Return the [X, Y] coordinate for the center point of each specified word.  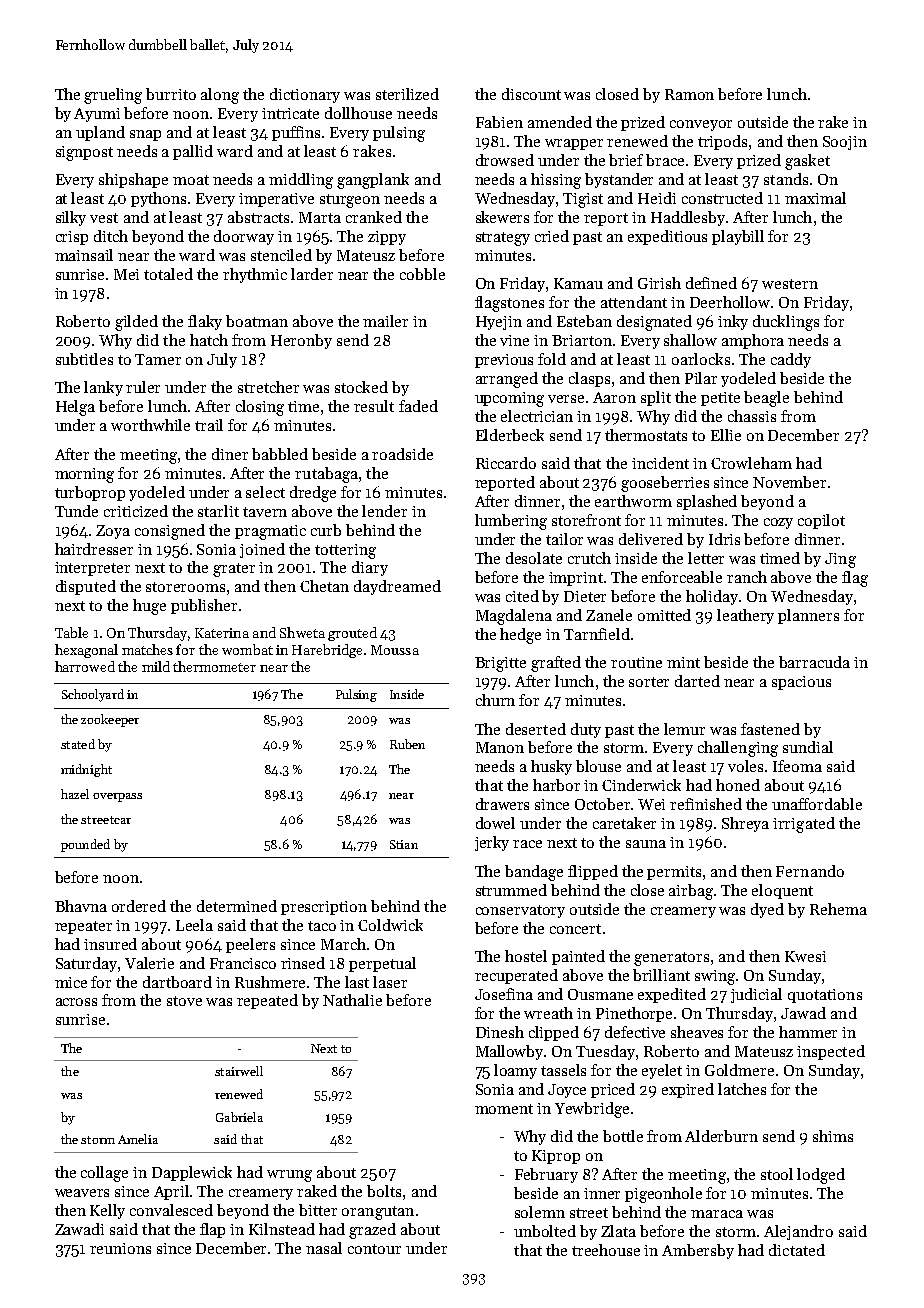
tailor [564, 539]
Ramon [689, 94]
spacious [801, 683]
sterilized [407, 94]
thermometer [214, 666]
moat [191, 180]
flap [212, 1230]
